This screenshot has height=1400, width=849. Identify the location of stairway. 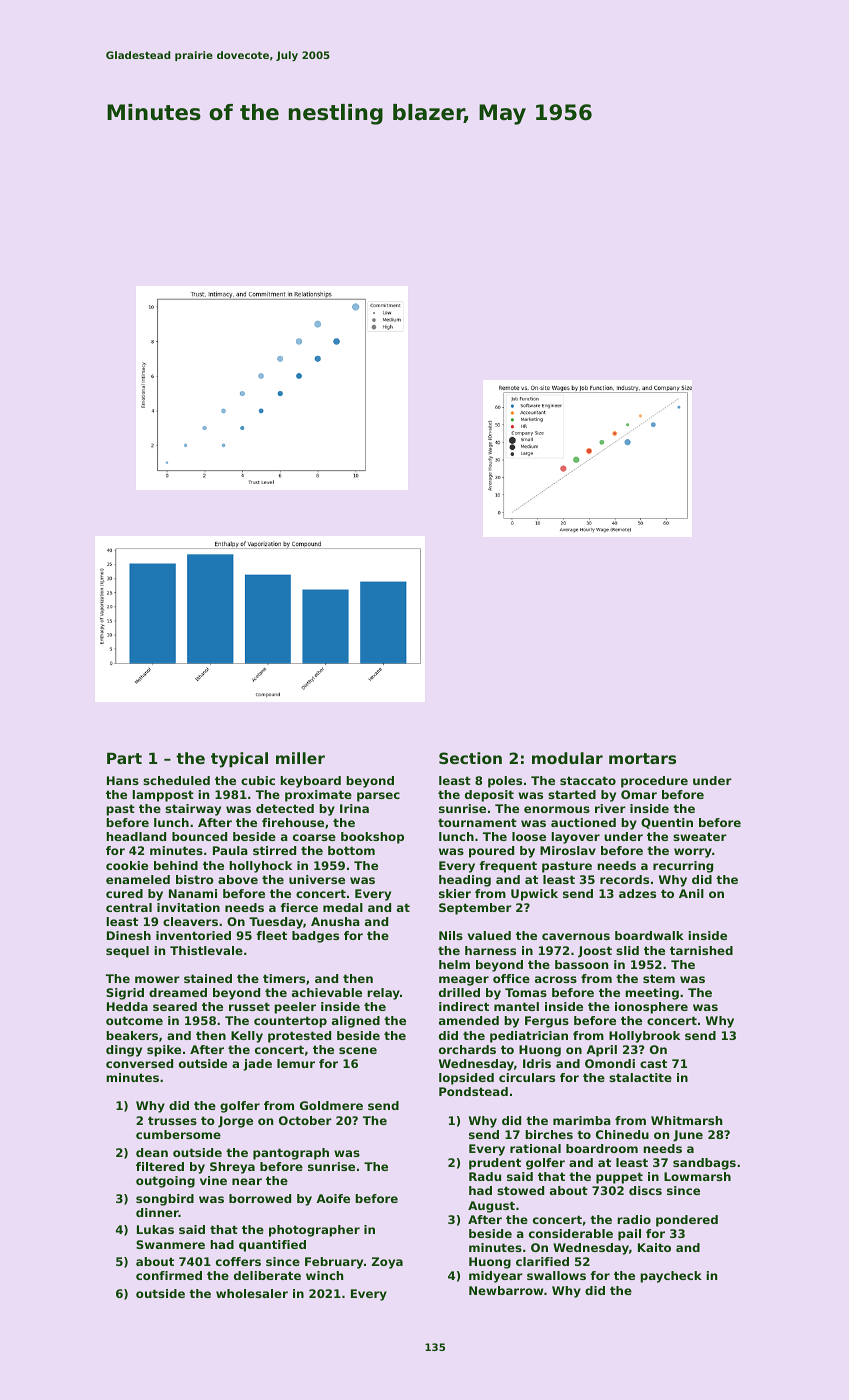
(193, 810).
